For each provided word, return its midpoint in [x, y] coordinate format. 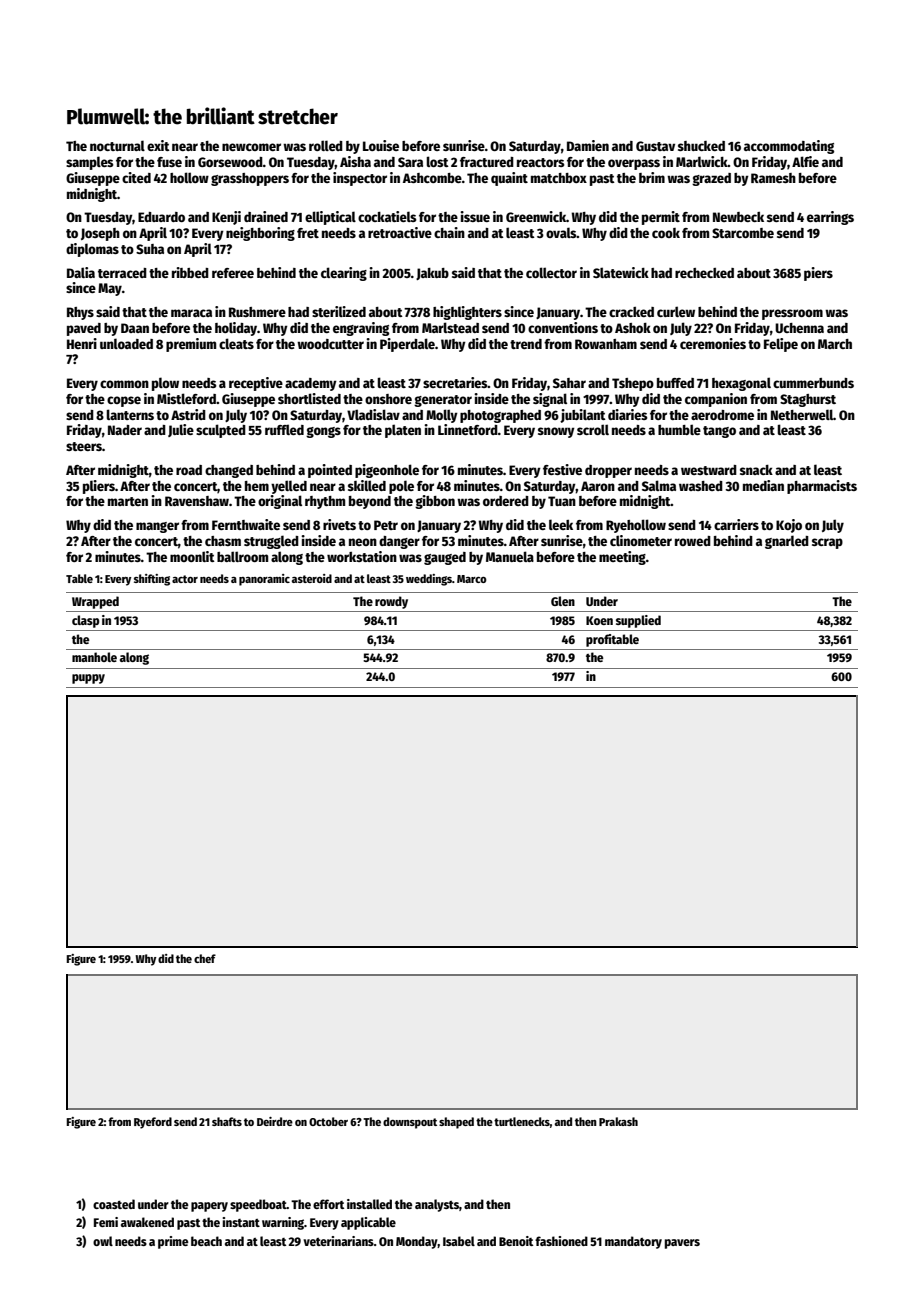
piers [818, 274]
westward [709, 470]
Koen [599, 620]
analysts [437, 1205]
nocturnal [117, 145]
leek [561, 524]
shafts [227, 1121]
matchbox [559, 178]
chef [205, 958]
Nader [125, 430]
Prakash [618, 1121]
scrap [827, 543]
